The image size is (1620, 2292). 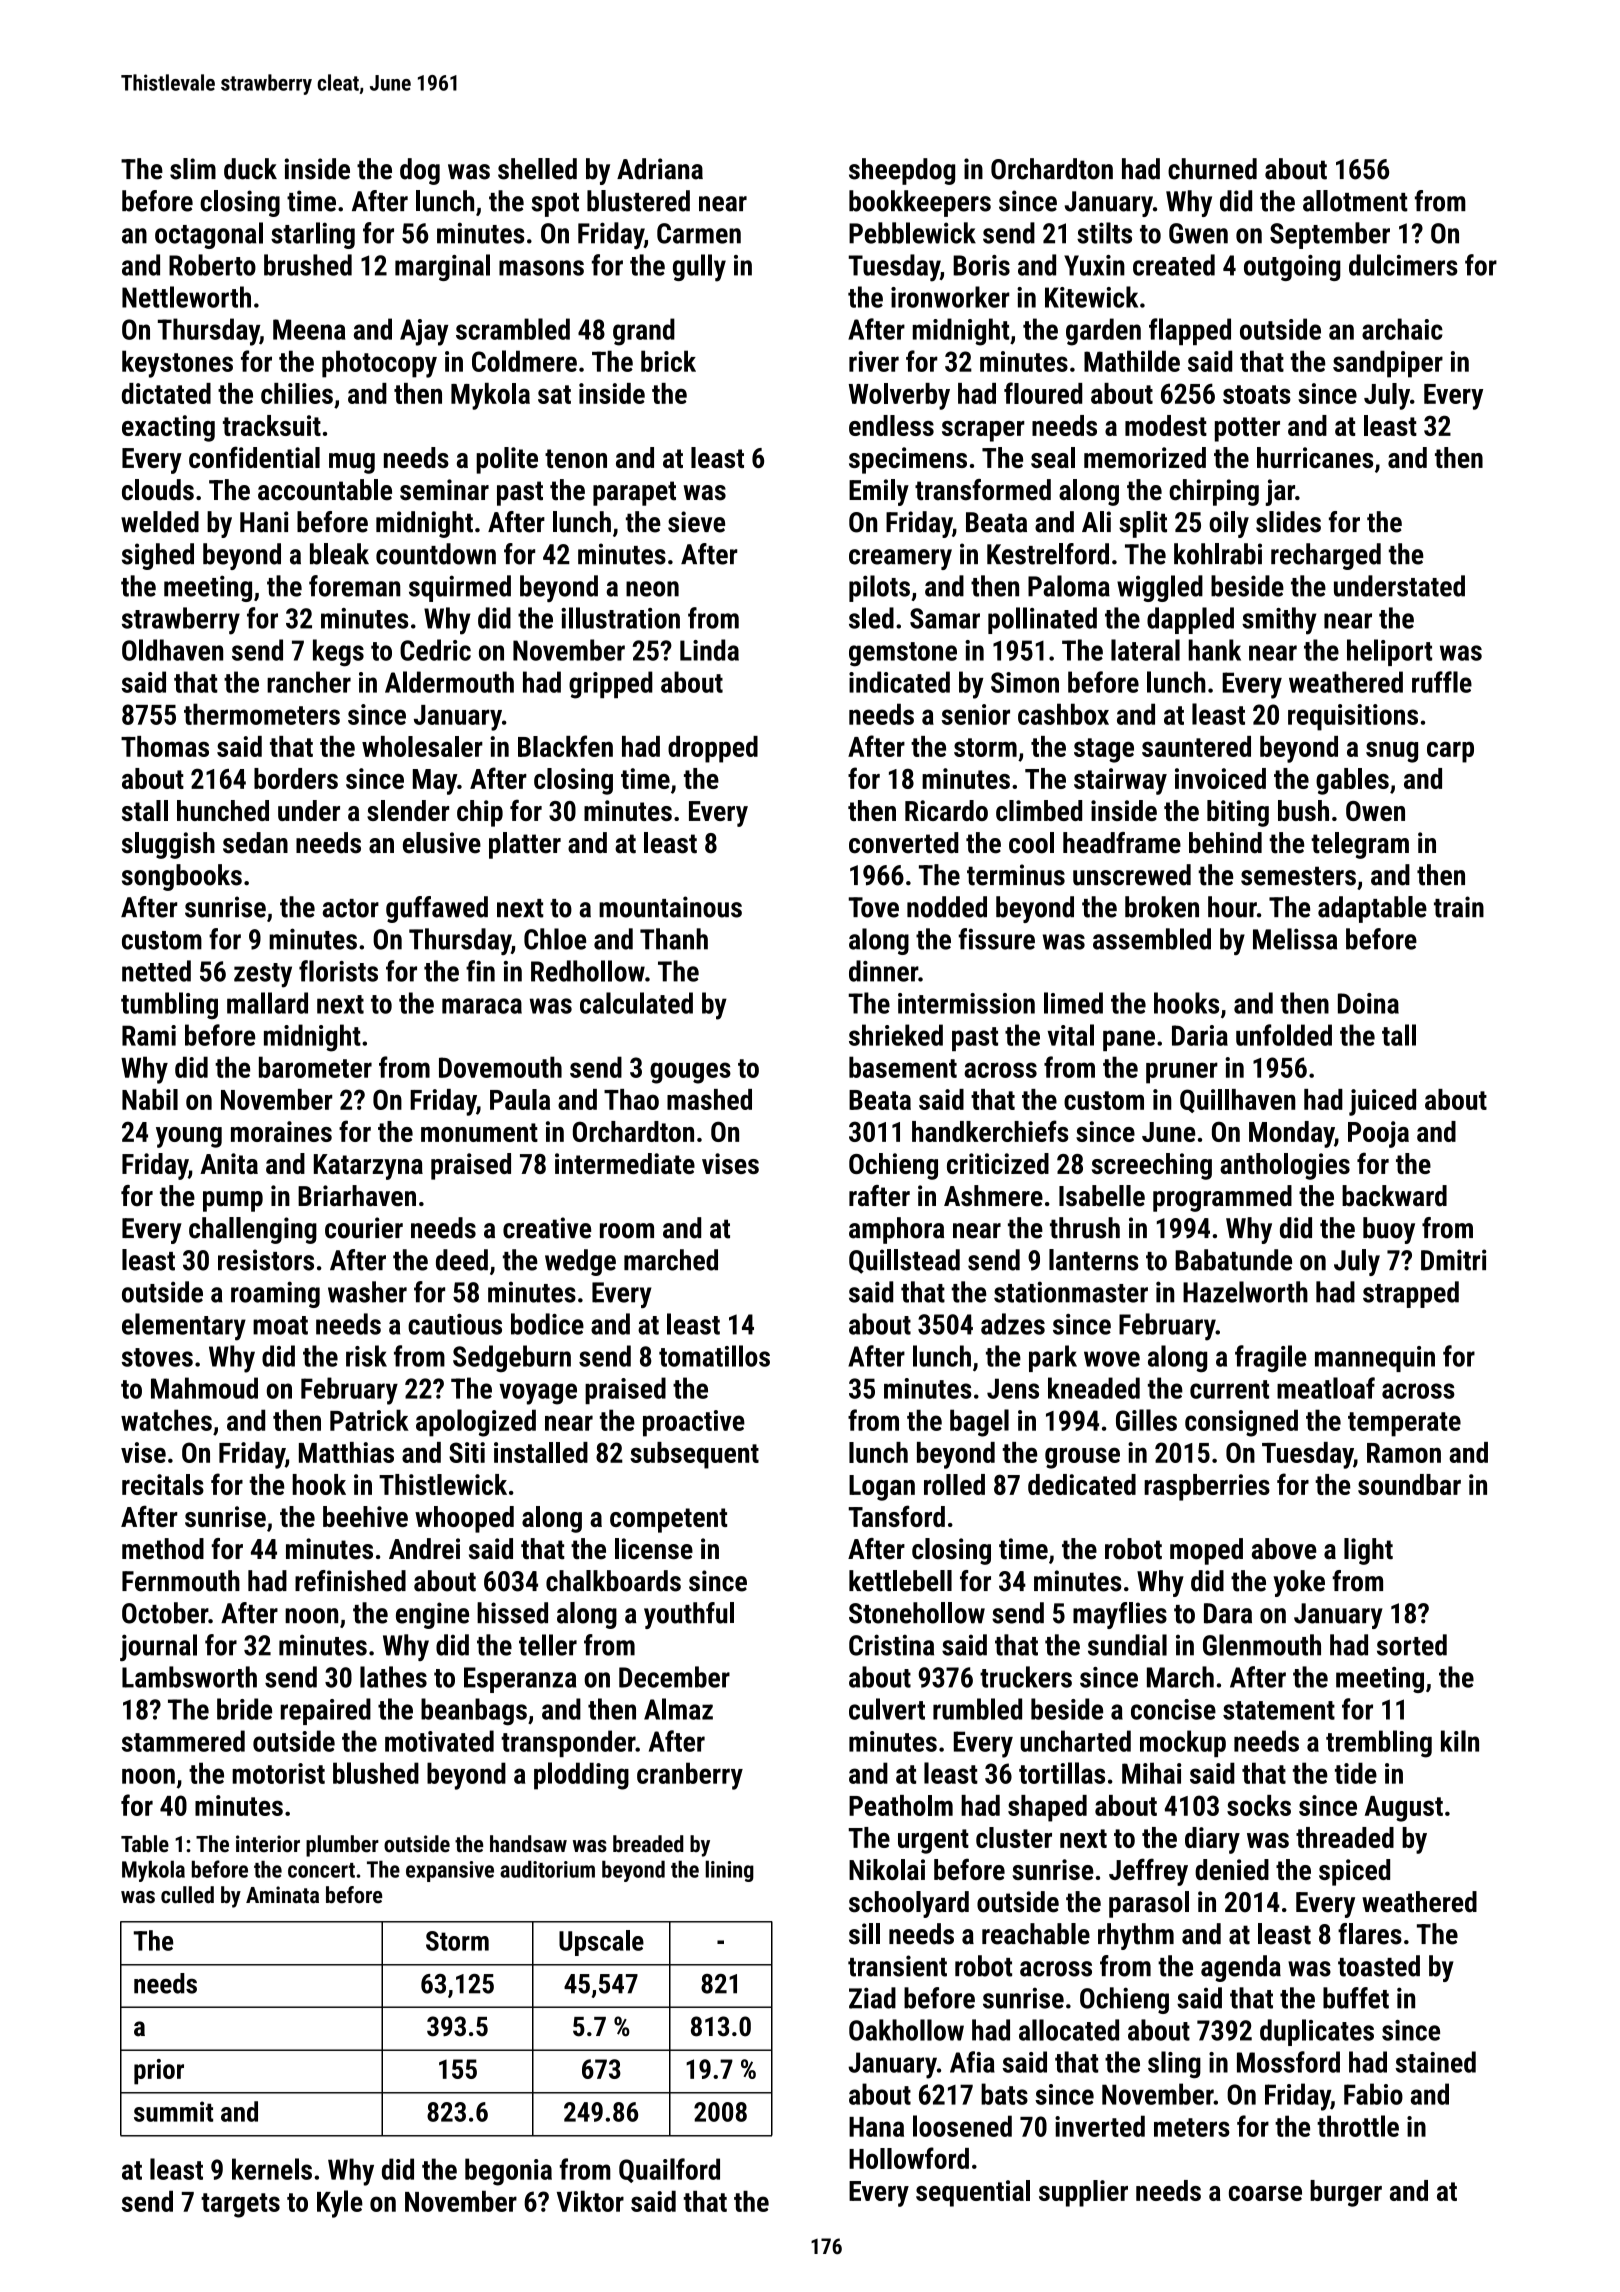 I want to click on seminar, so click(x=444, y=490).
